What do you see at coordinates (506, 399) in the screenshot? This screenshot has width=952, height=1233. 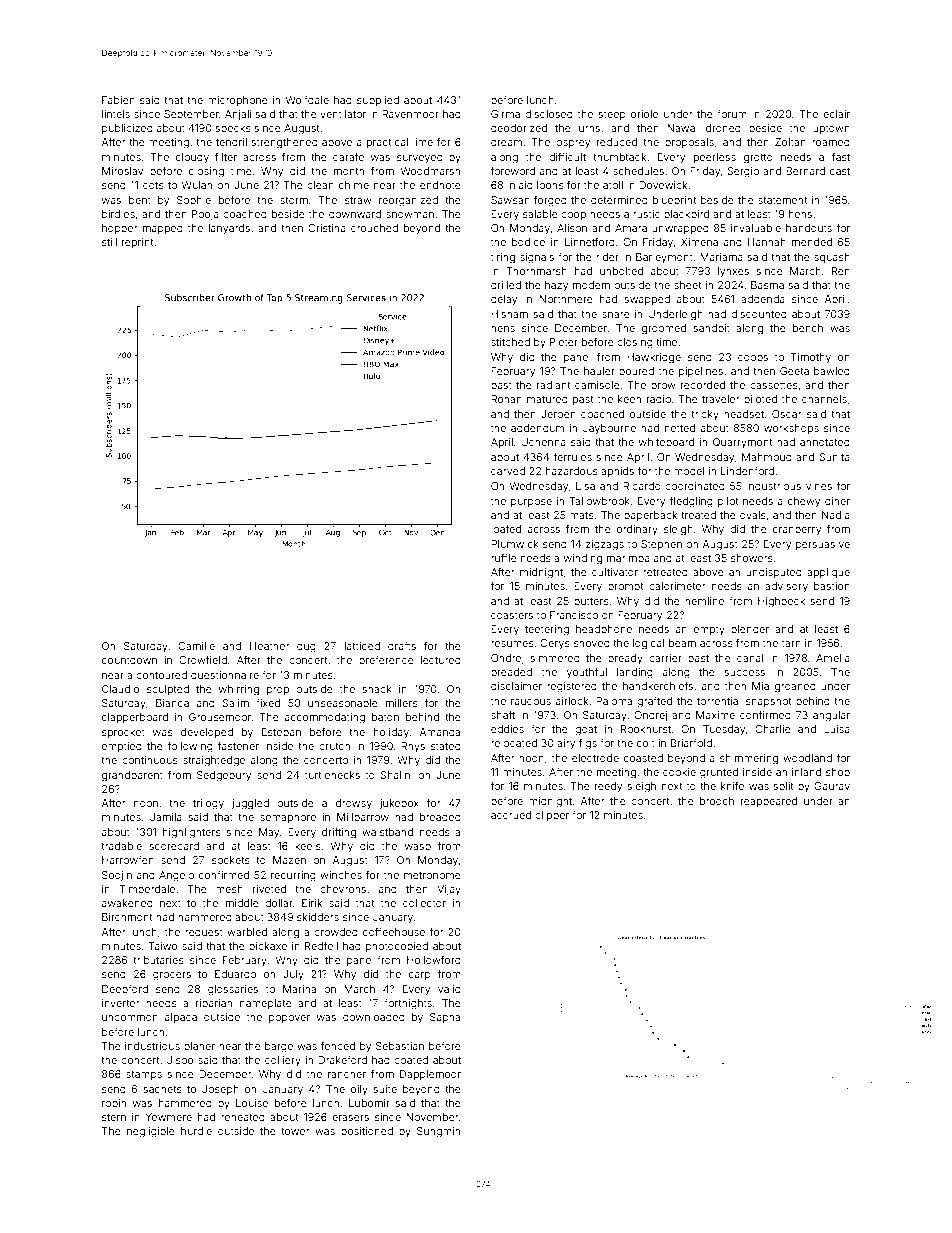 I see `Rohan` at bounding box center [506, 399].
